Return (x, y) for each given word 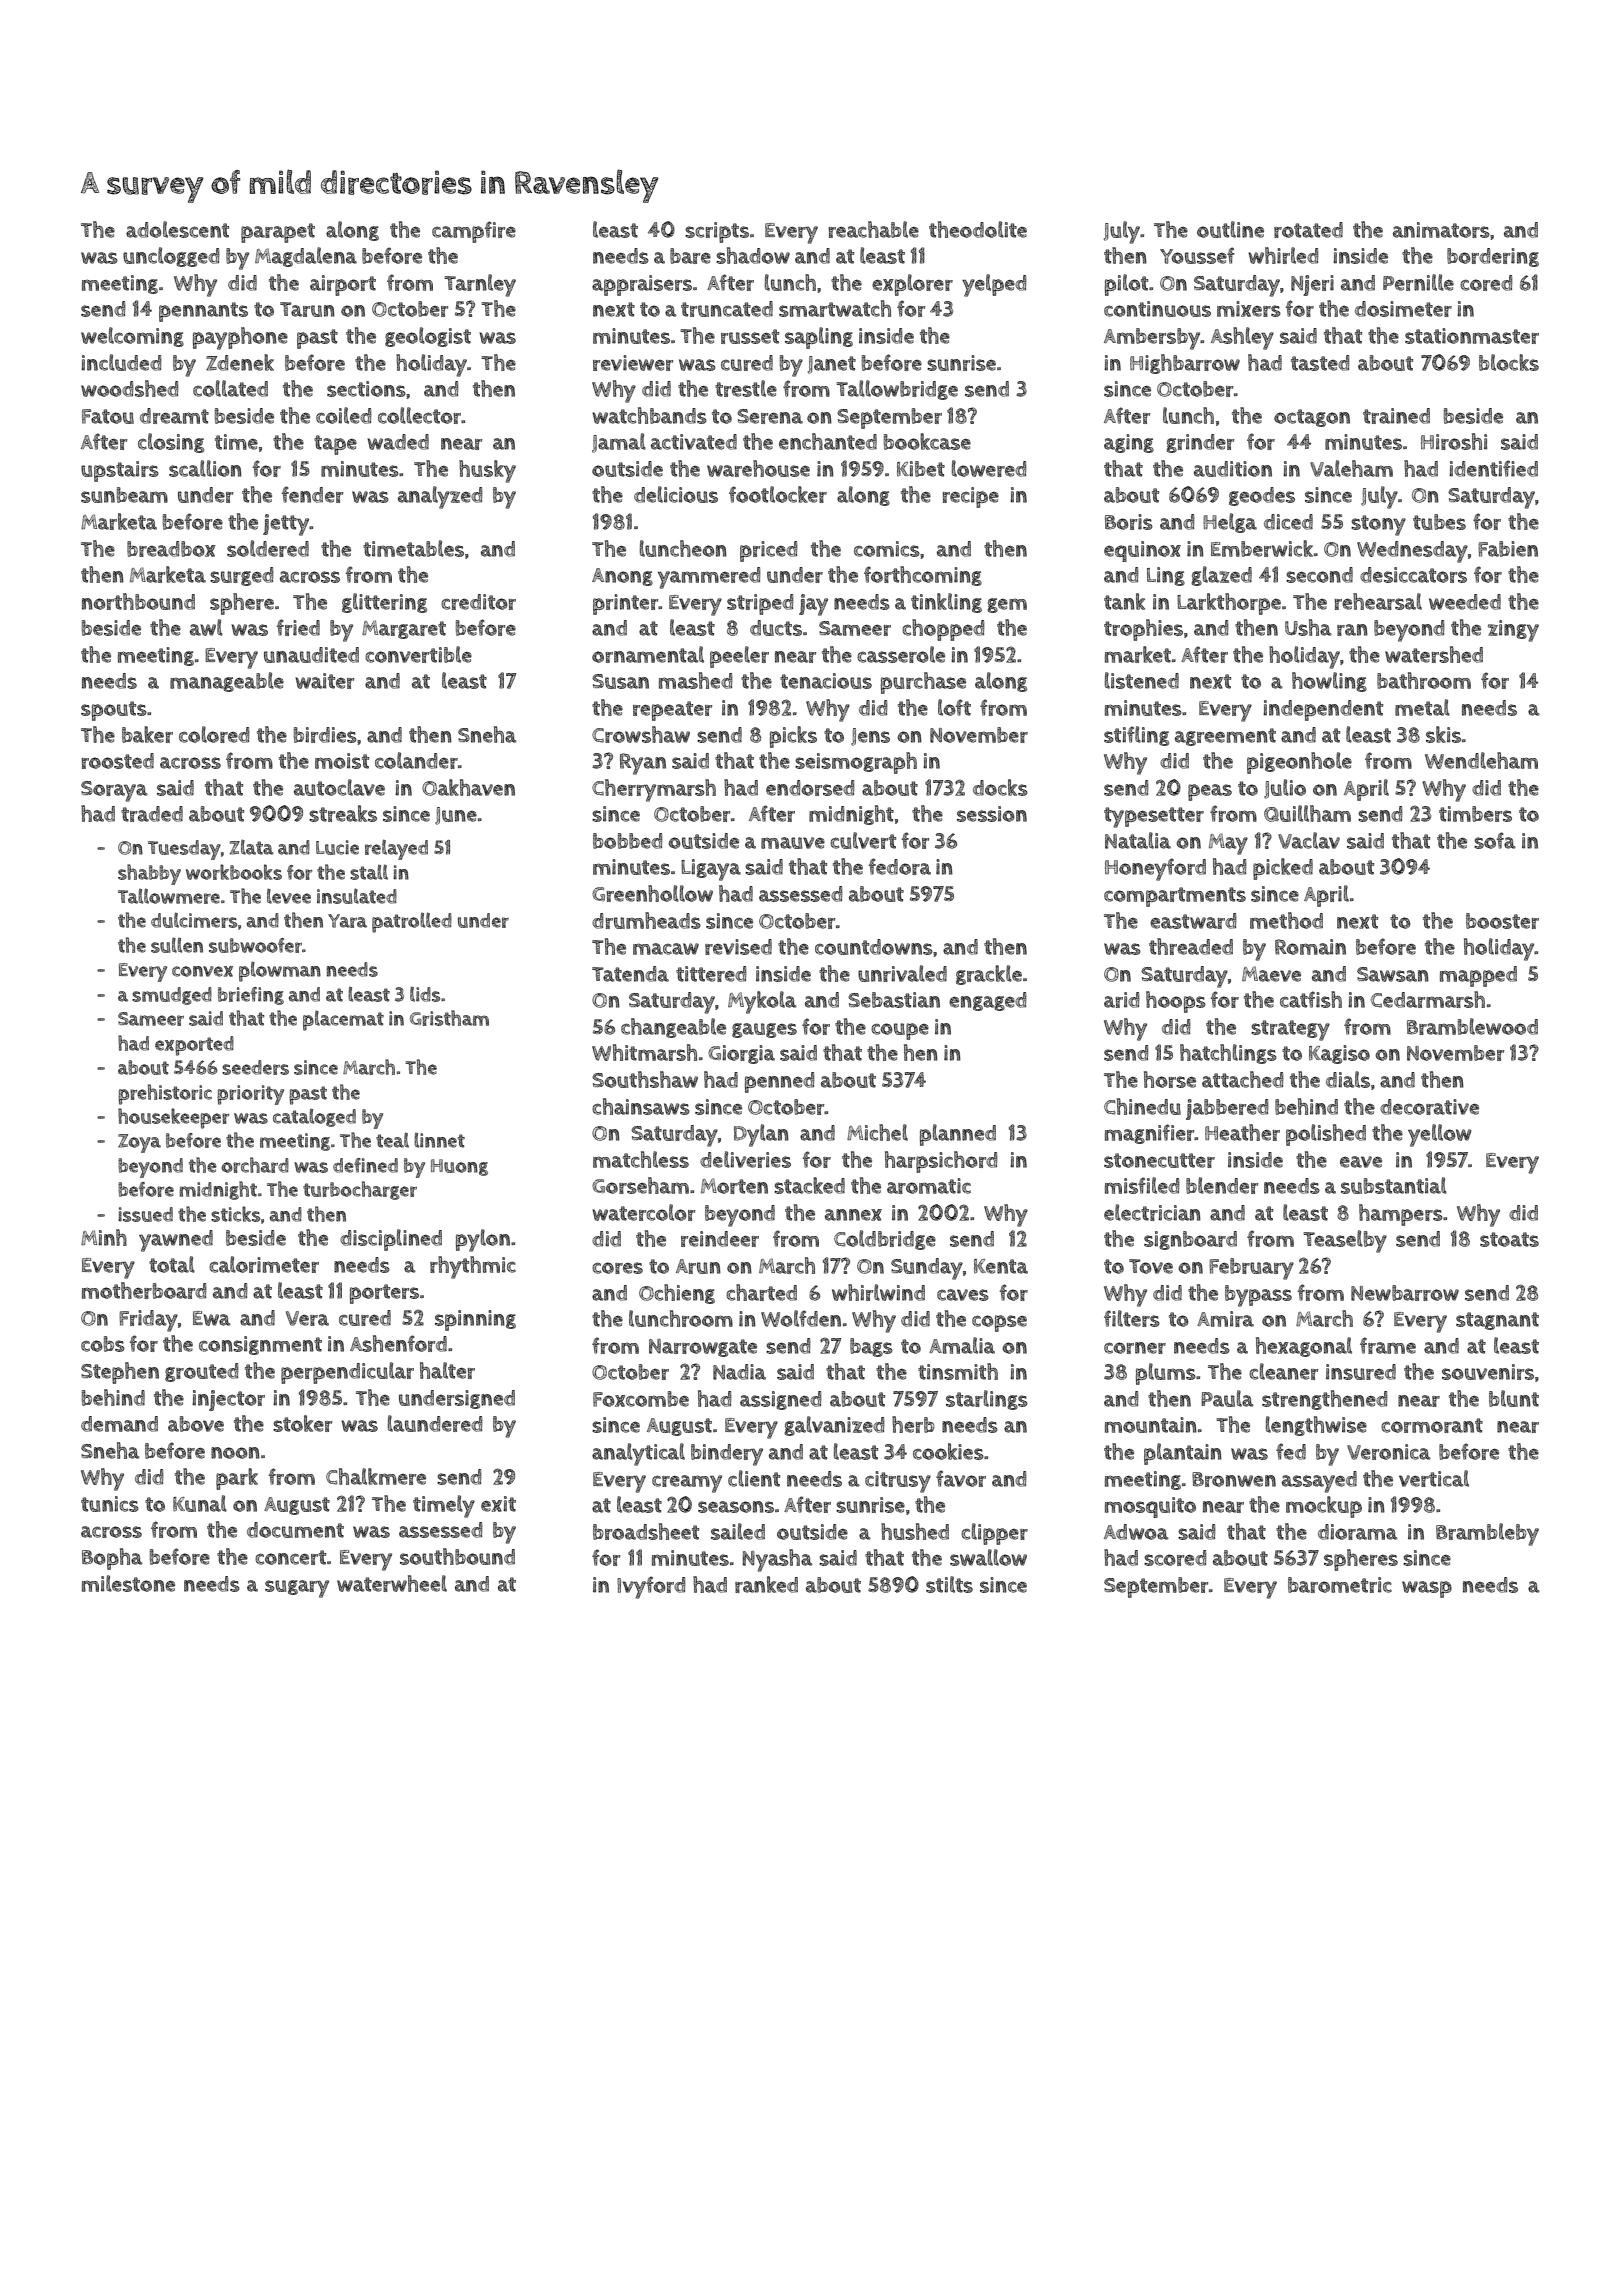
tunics (110, 1504)
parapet (278, 233)
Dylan (761, 1135)
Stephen (120, 1373)
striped (760, 604)
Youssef (1197, 255)
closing (171, 443)
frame (1388, 1345)
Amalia (962, 1345)
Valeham (1351, 468)
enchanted (828, 441)
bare (690, 256)
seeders (255, 1067)
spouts (114, 711)
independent (1323, 710)
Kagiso (1339, 1054)
